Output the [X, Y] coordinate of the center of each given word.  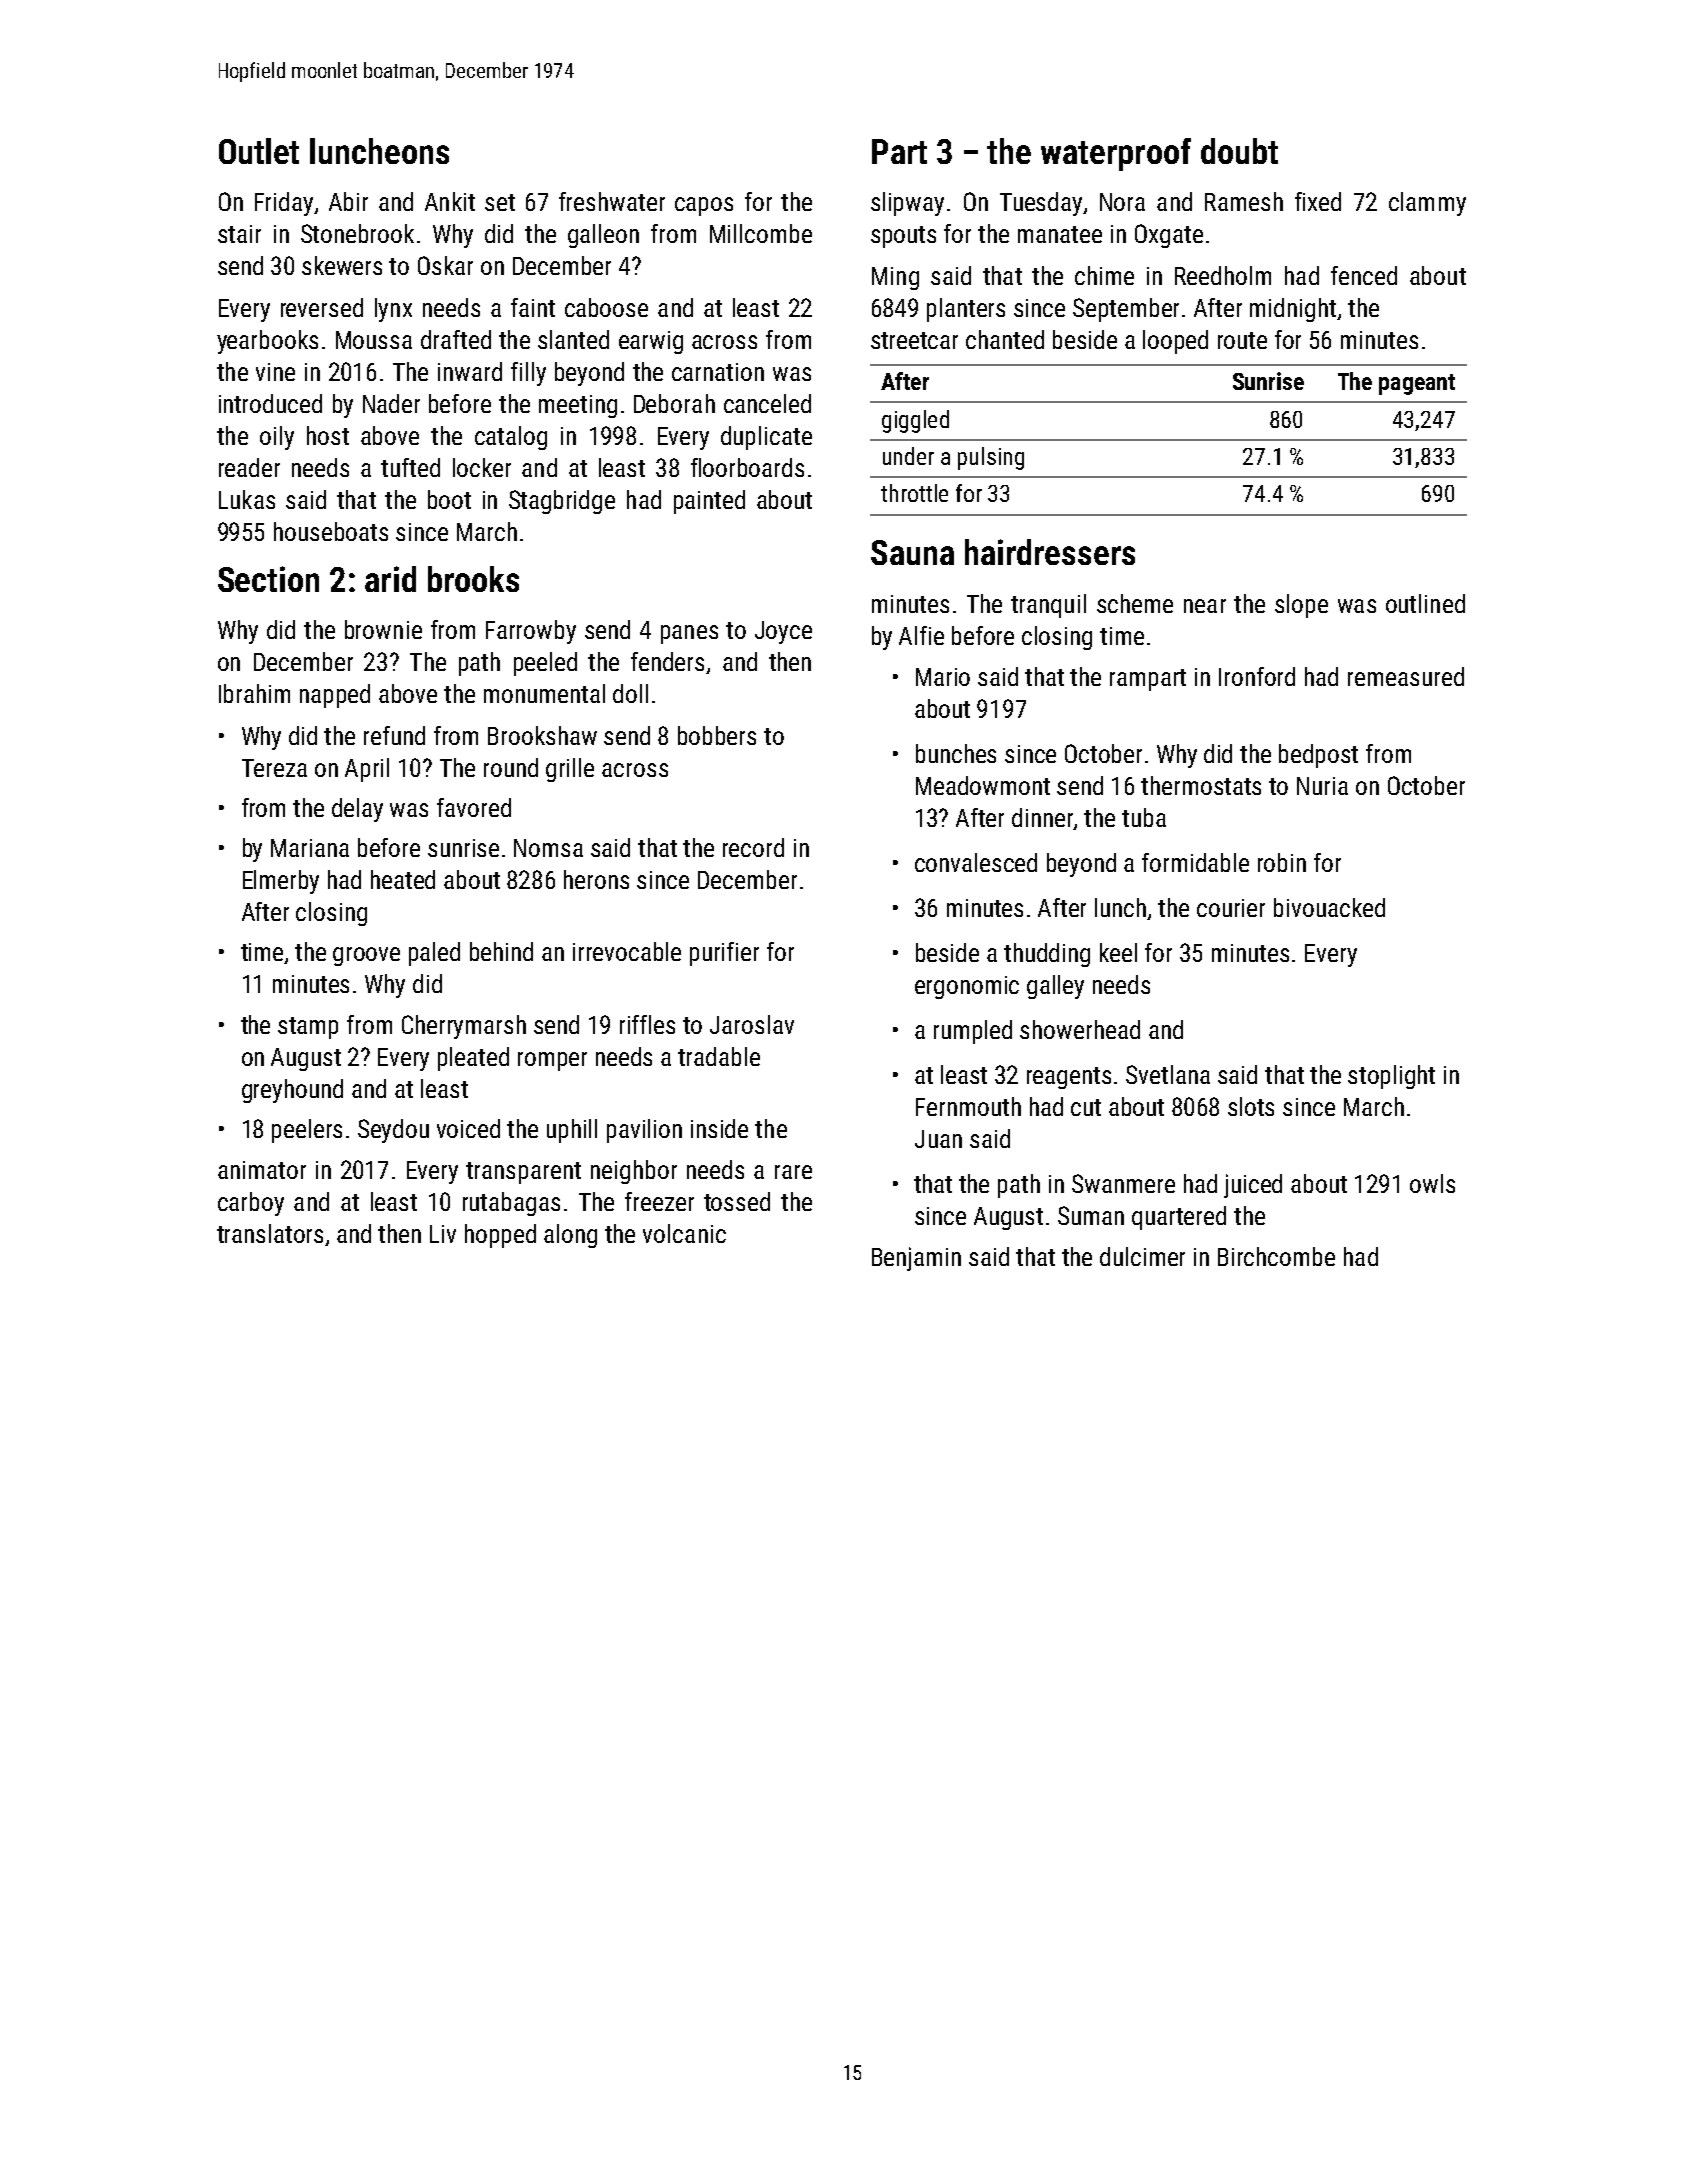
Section [268, 579]
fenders [667, 661]
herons [596, 879]
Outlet [259, 151]
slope [1301, 606]
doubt [1239, 151]
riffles [647, 1024]
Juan [938, 1139]
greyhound [292, 1091]
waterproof [1116, 154]
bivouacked [1329, 907]
